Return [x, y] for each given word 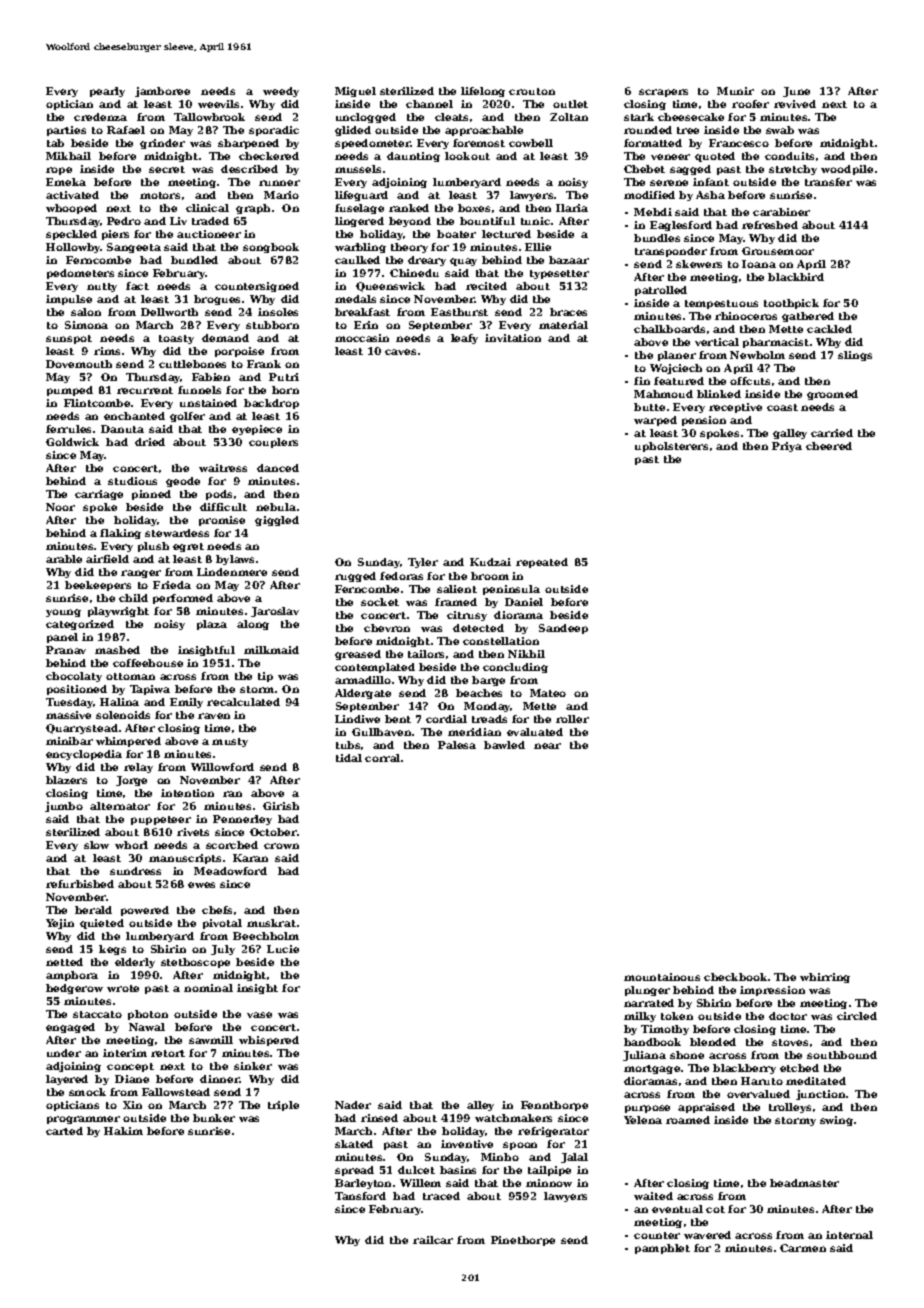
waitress [223, 468]
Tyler [423, 563]
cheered [829, 446]
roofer [750, 104]
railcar [433, 1240]
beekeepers [98, 586]
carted [64, 1131]
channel [429, 104]
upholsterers [671, 447]
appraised [706, 1108]
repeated [542, 563]
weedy [281, 92]
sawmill [211, 1040]
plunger [647, 991]
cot [715, 1209]
